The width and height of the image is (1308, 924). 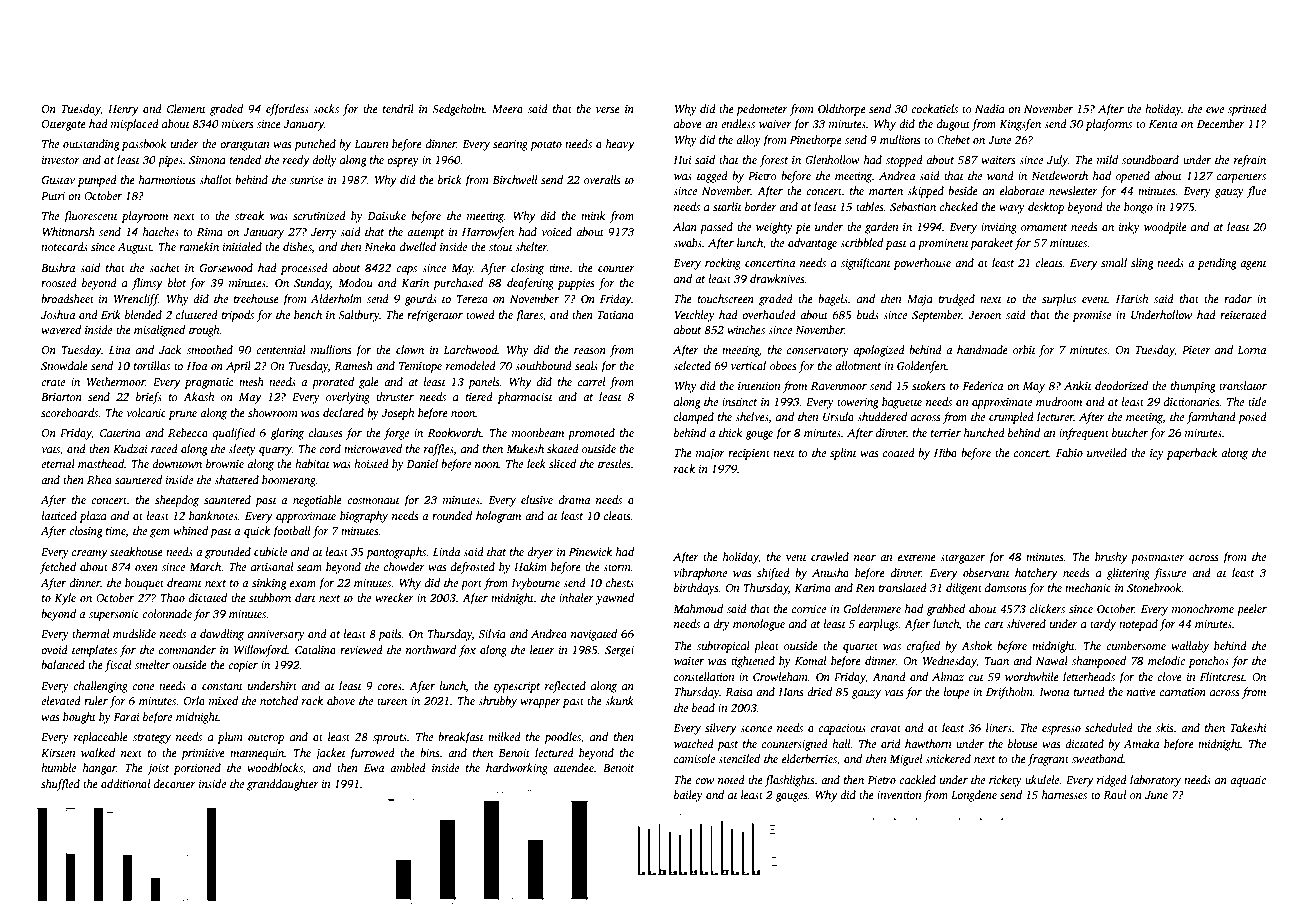 What do you see at coordinates (125, 783) in the image?
I see `additional` at bounding box center [125, 783].
